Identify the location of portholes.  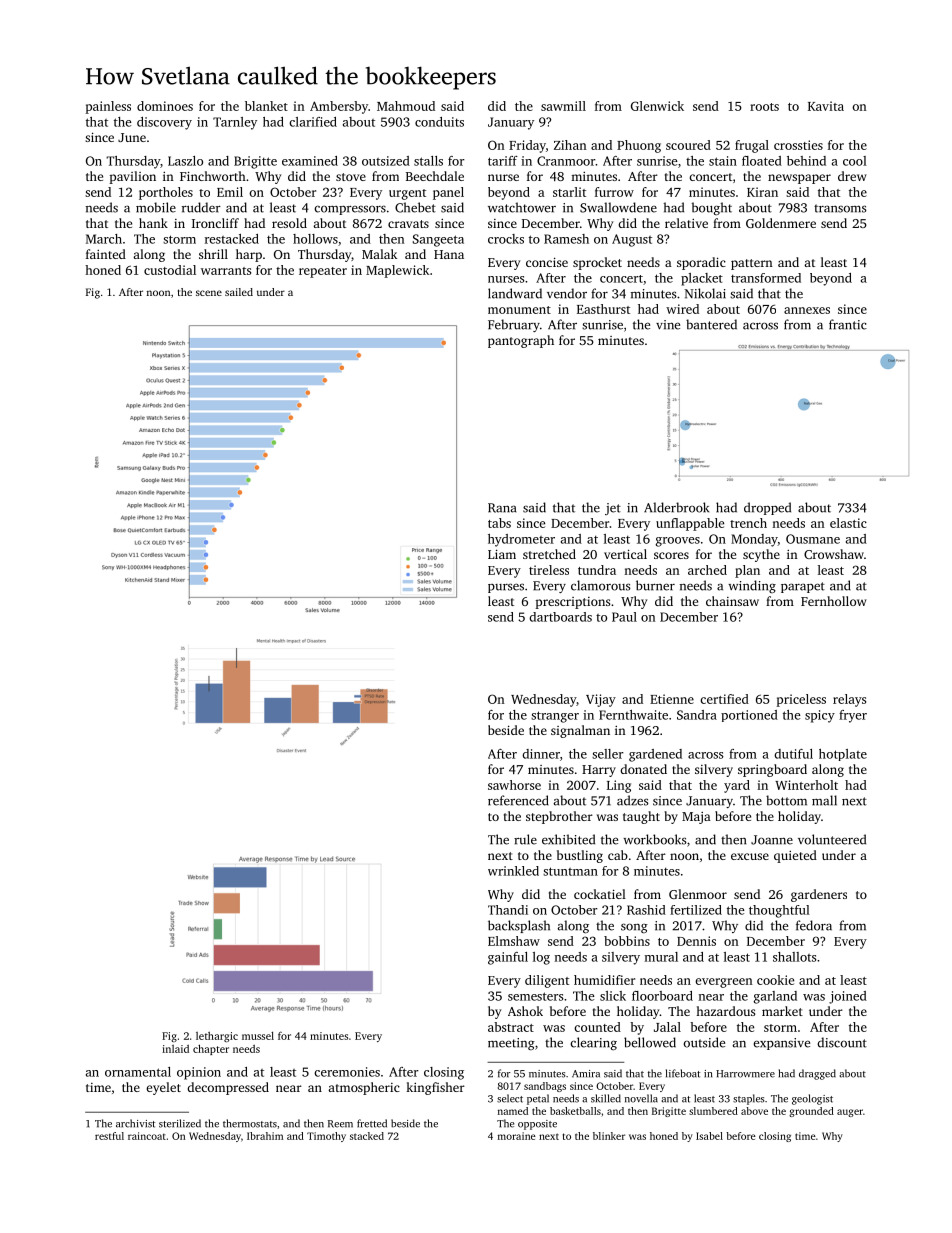
(166, 193).
